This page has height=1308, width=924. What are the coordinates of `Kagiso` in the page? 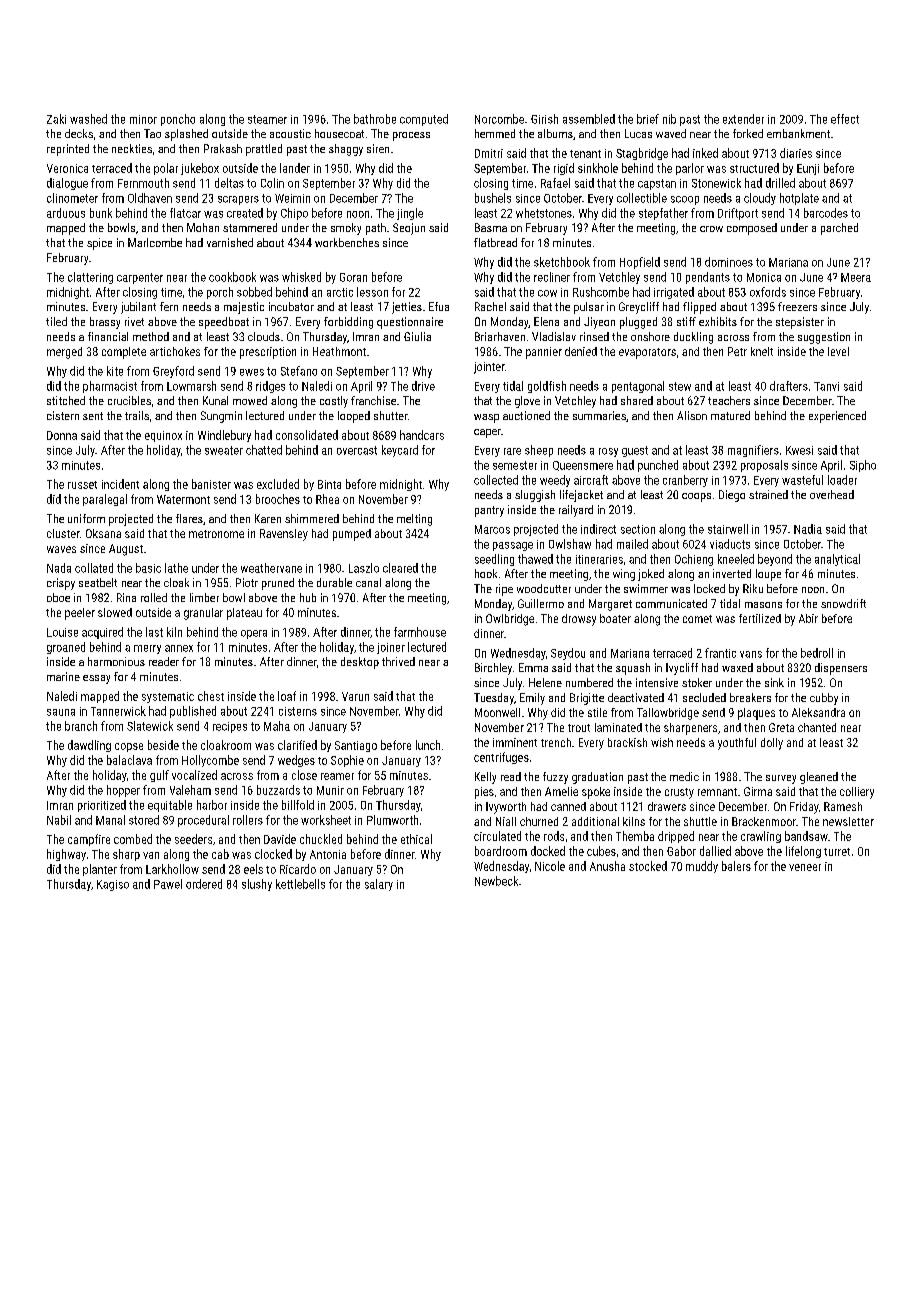 It's located at (113, 885).
